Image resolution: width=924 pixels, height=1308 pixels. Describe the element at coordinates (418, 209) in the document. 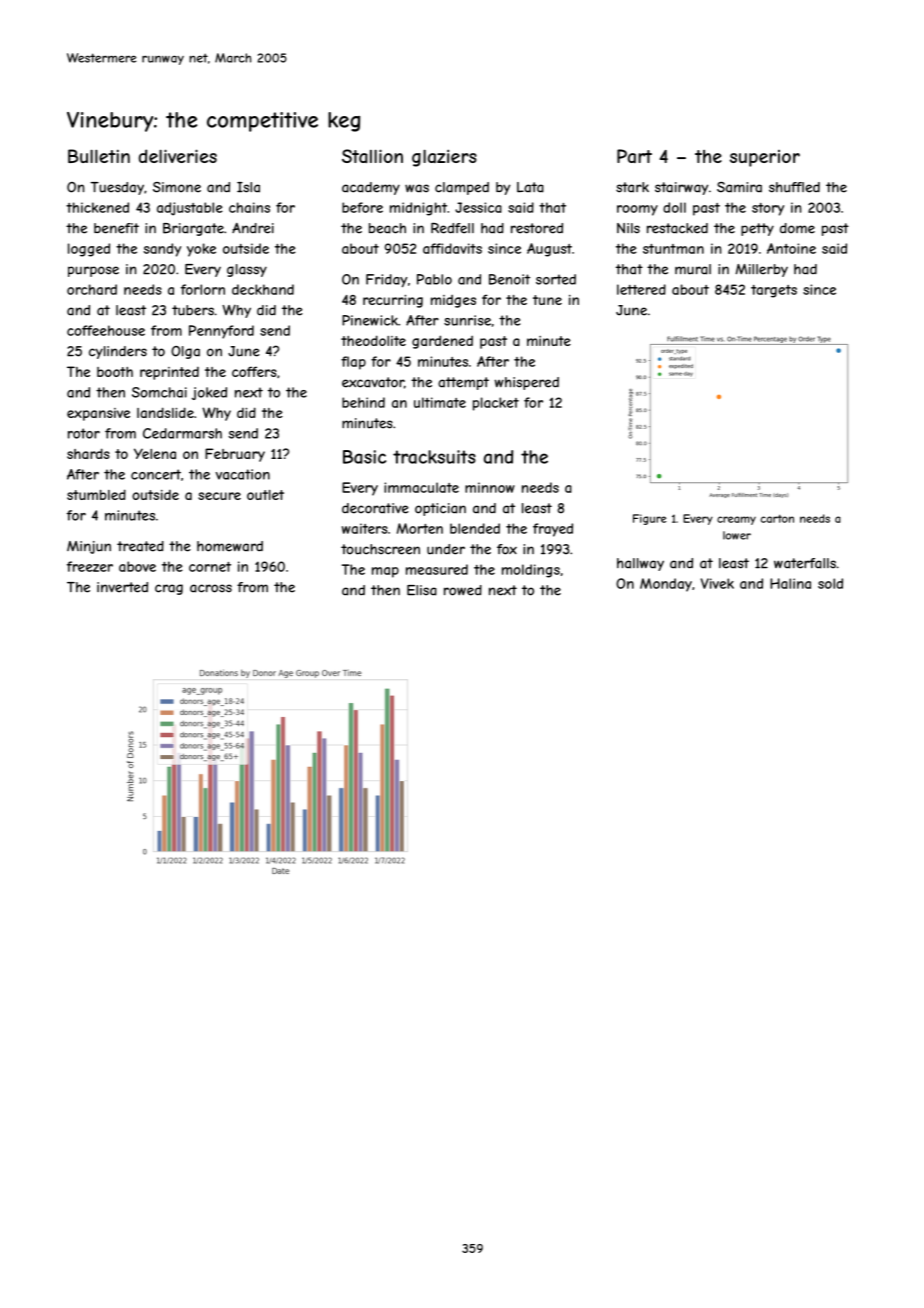

I see `midnight` at that location.
